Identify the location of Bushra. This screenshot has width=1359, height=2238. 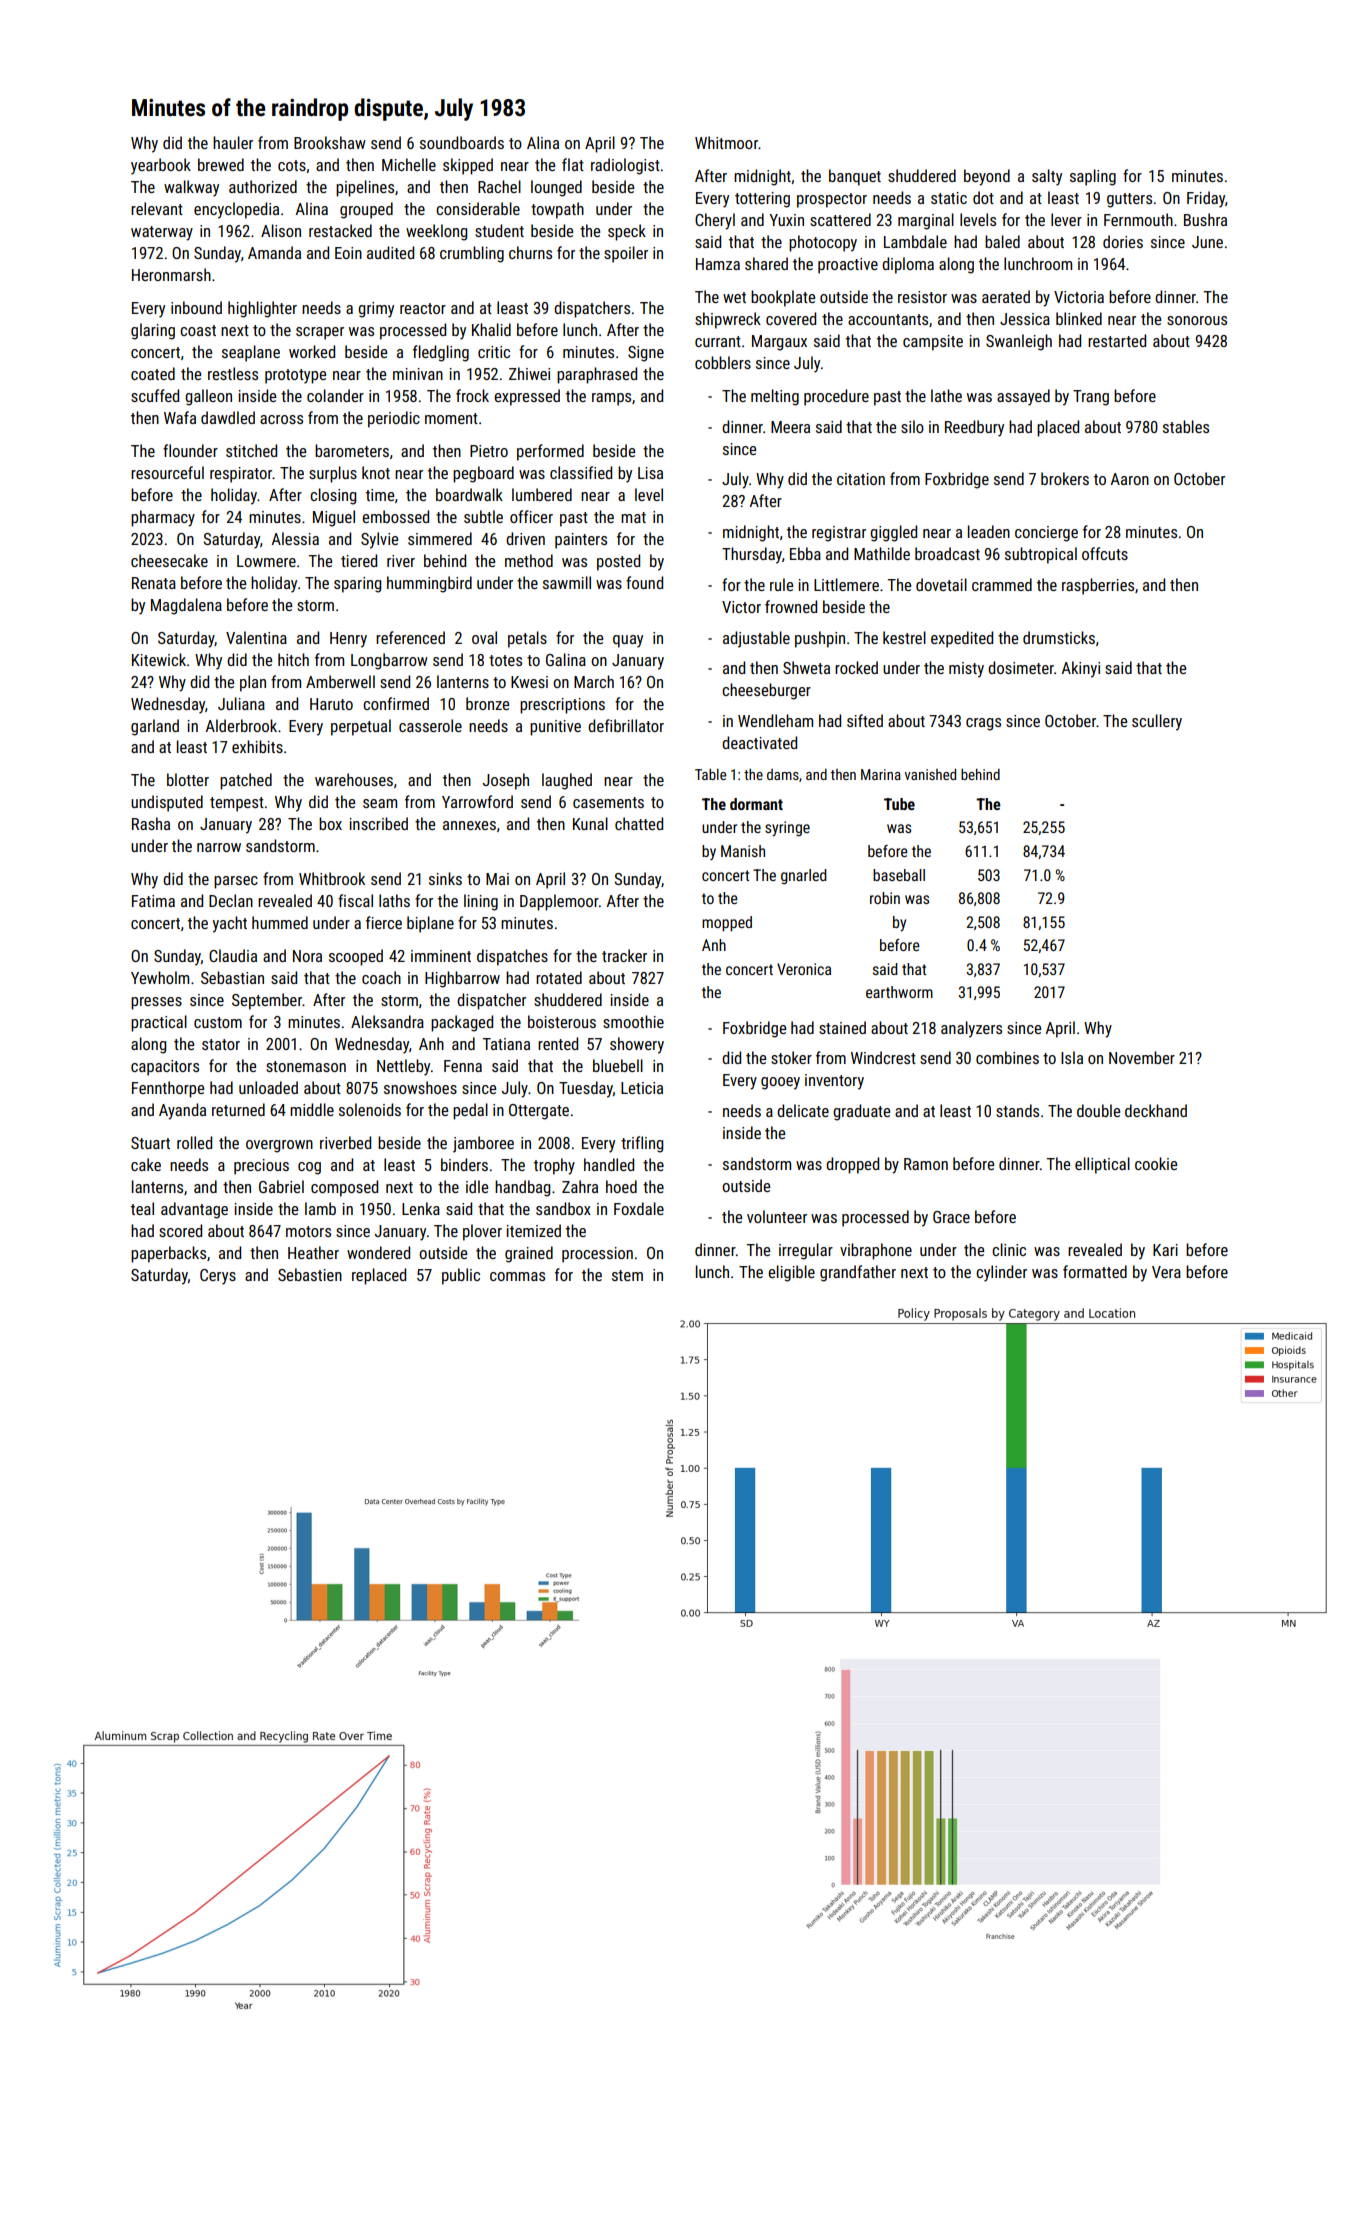
(1205, 219).
